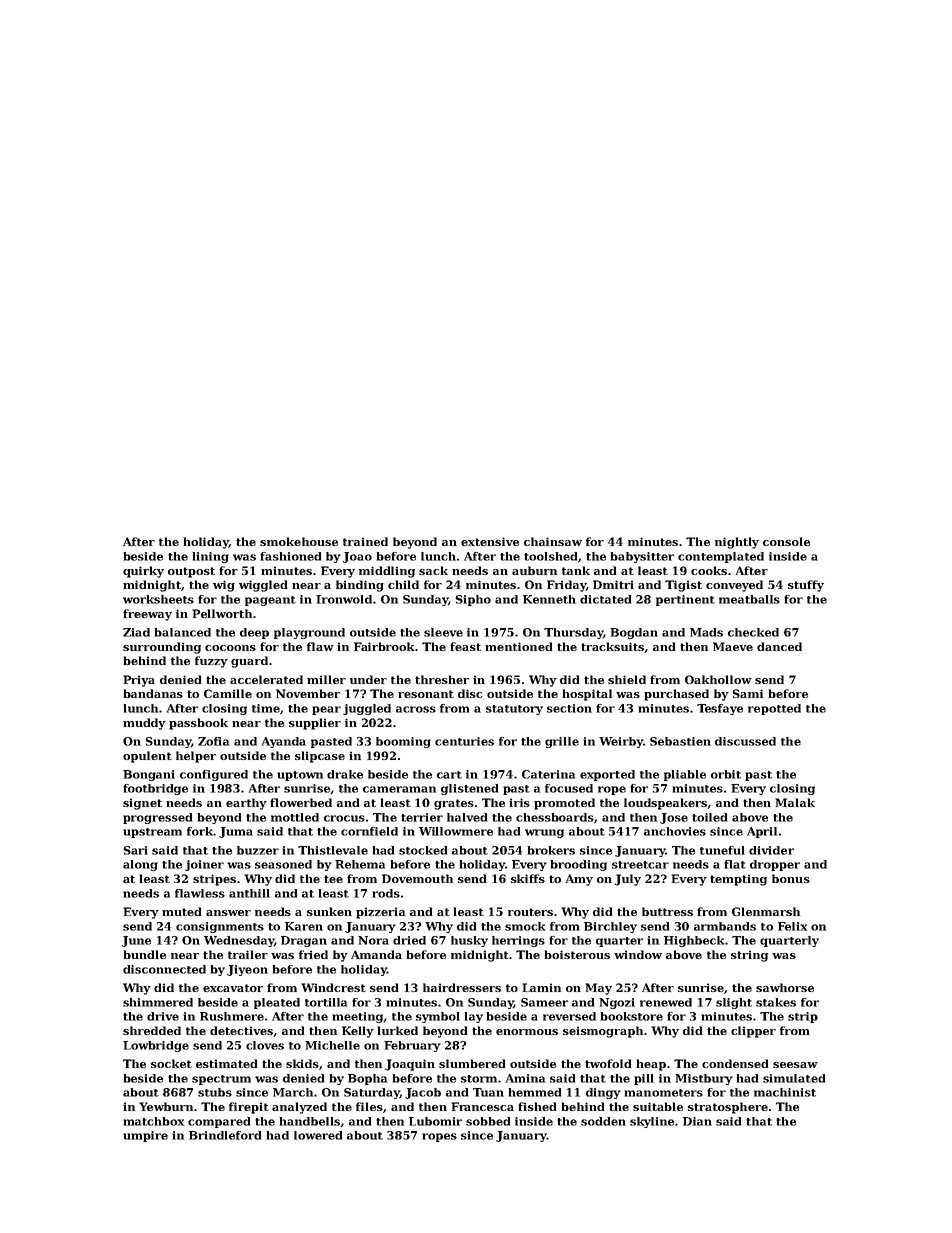 Image resolution: width=952 pixels, height=1233 pixels. I want to click on Brindleford, so click(225, 1135).
